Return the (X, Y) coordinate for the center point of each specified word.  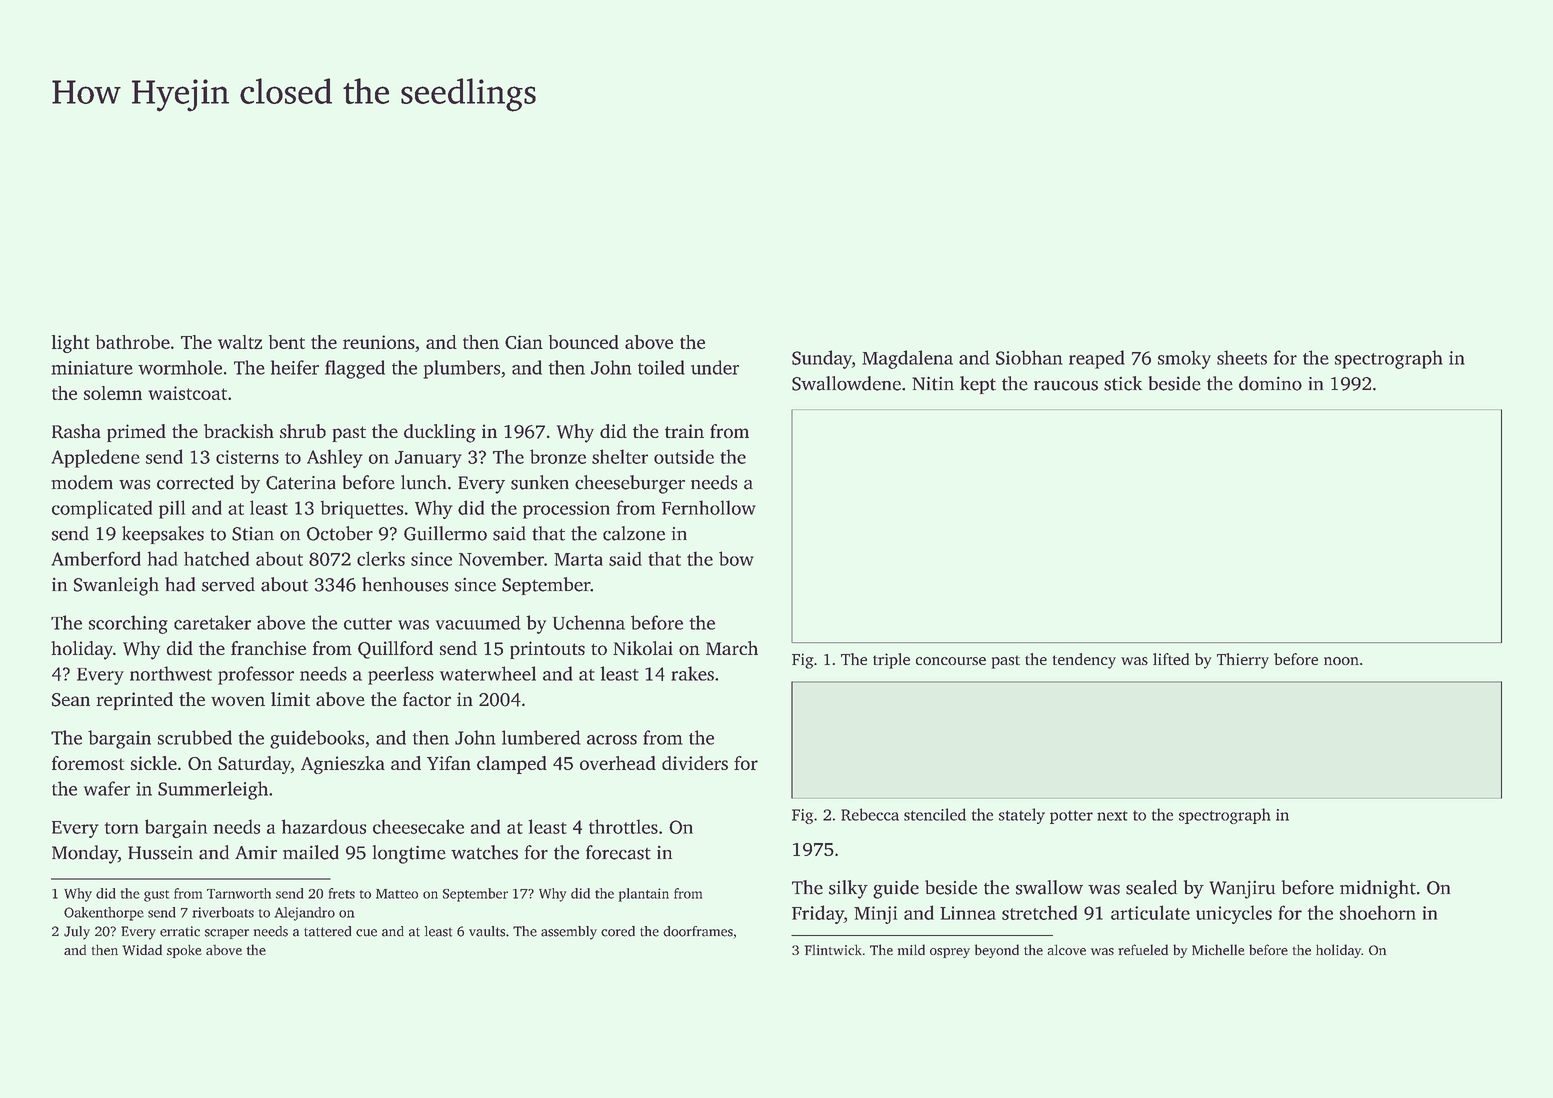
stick (1123, 383)
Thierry (1243, 661)
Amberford (96, 558)
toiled (661, 367)
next (1112, 816)
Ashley (335, 458)
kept (978, 385)
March (732, 648)
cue (366, 933)
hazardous (324, 826)
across (612, 740)
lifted (1171, 659)
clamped (512, 765)
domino (1270, 383)
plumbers (461, 369)
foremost (88, 763)
